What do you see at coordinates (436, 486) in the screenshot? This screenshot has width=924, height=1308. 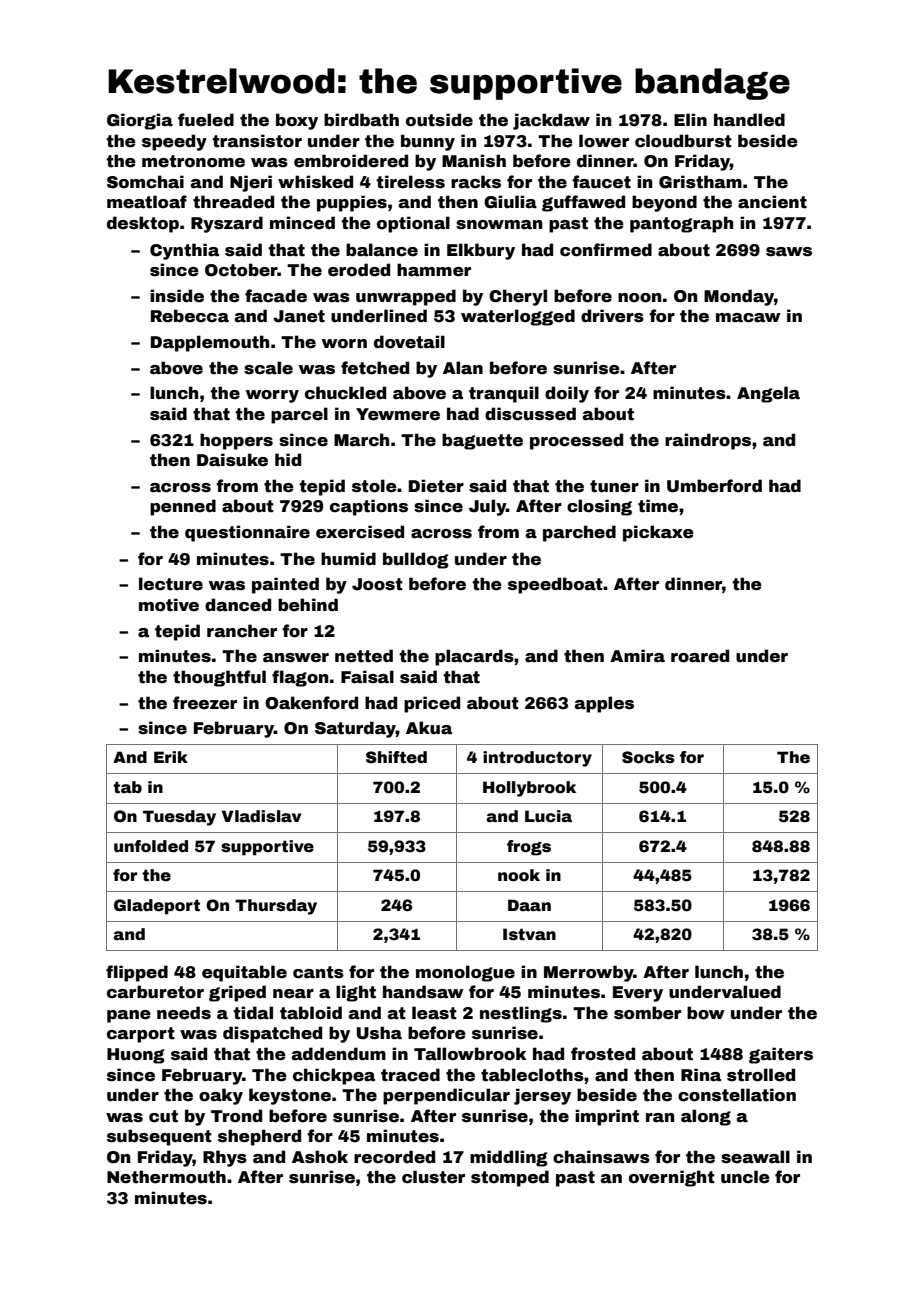 I see `Dieter` at bounding box center [436, 486].
